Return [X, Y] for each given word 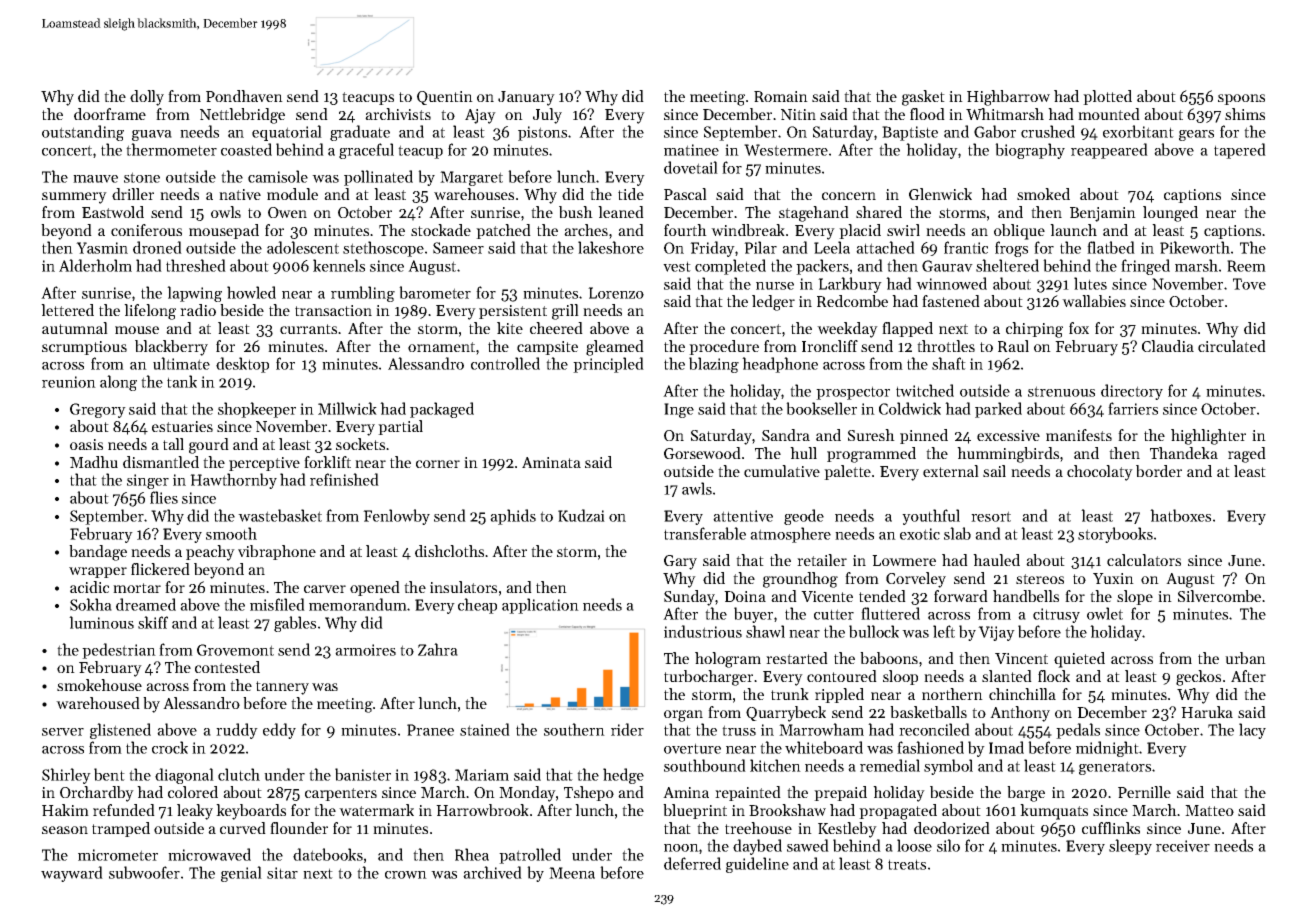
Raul [1013, 346]
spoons [1241, 99]
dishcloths [449, 551]
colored [193, 792]
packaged [442, 410]
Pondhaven [244, 96]
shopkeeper [257, 410]
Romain [781, 96]
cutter [834, 614]
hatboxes [1180, 515]
